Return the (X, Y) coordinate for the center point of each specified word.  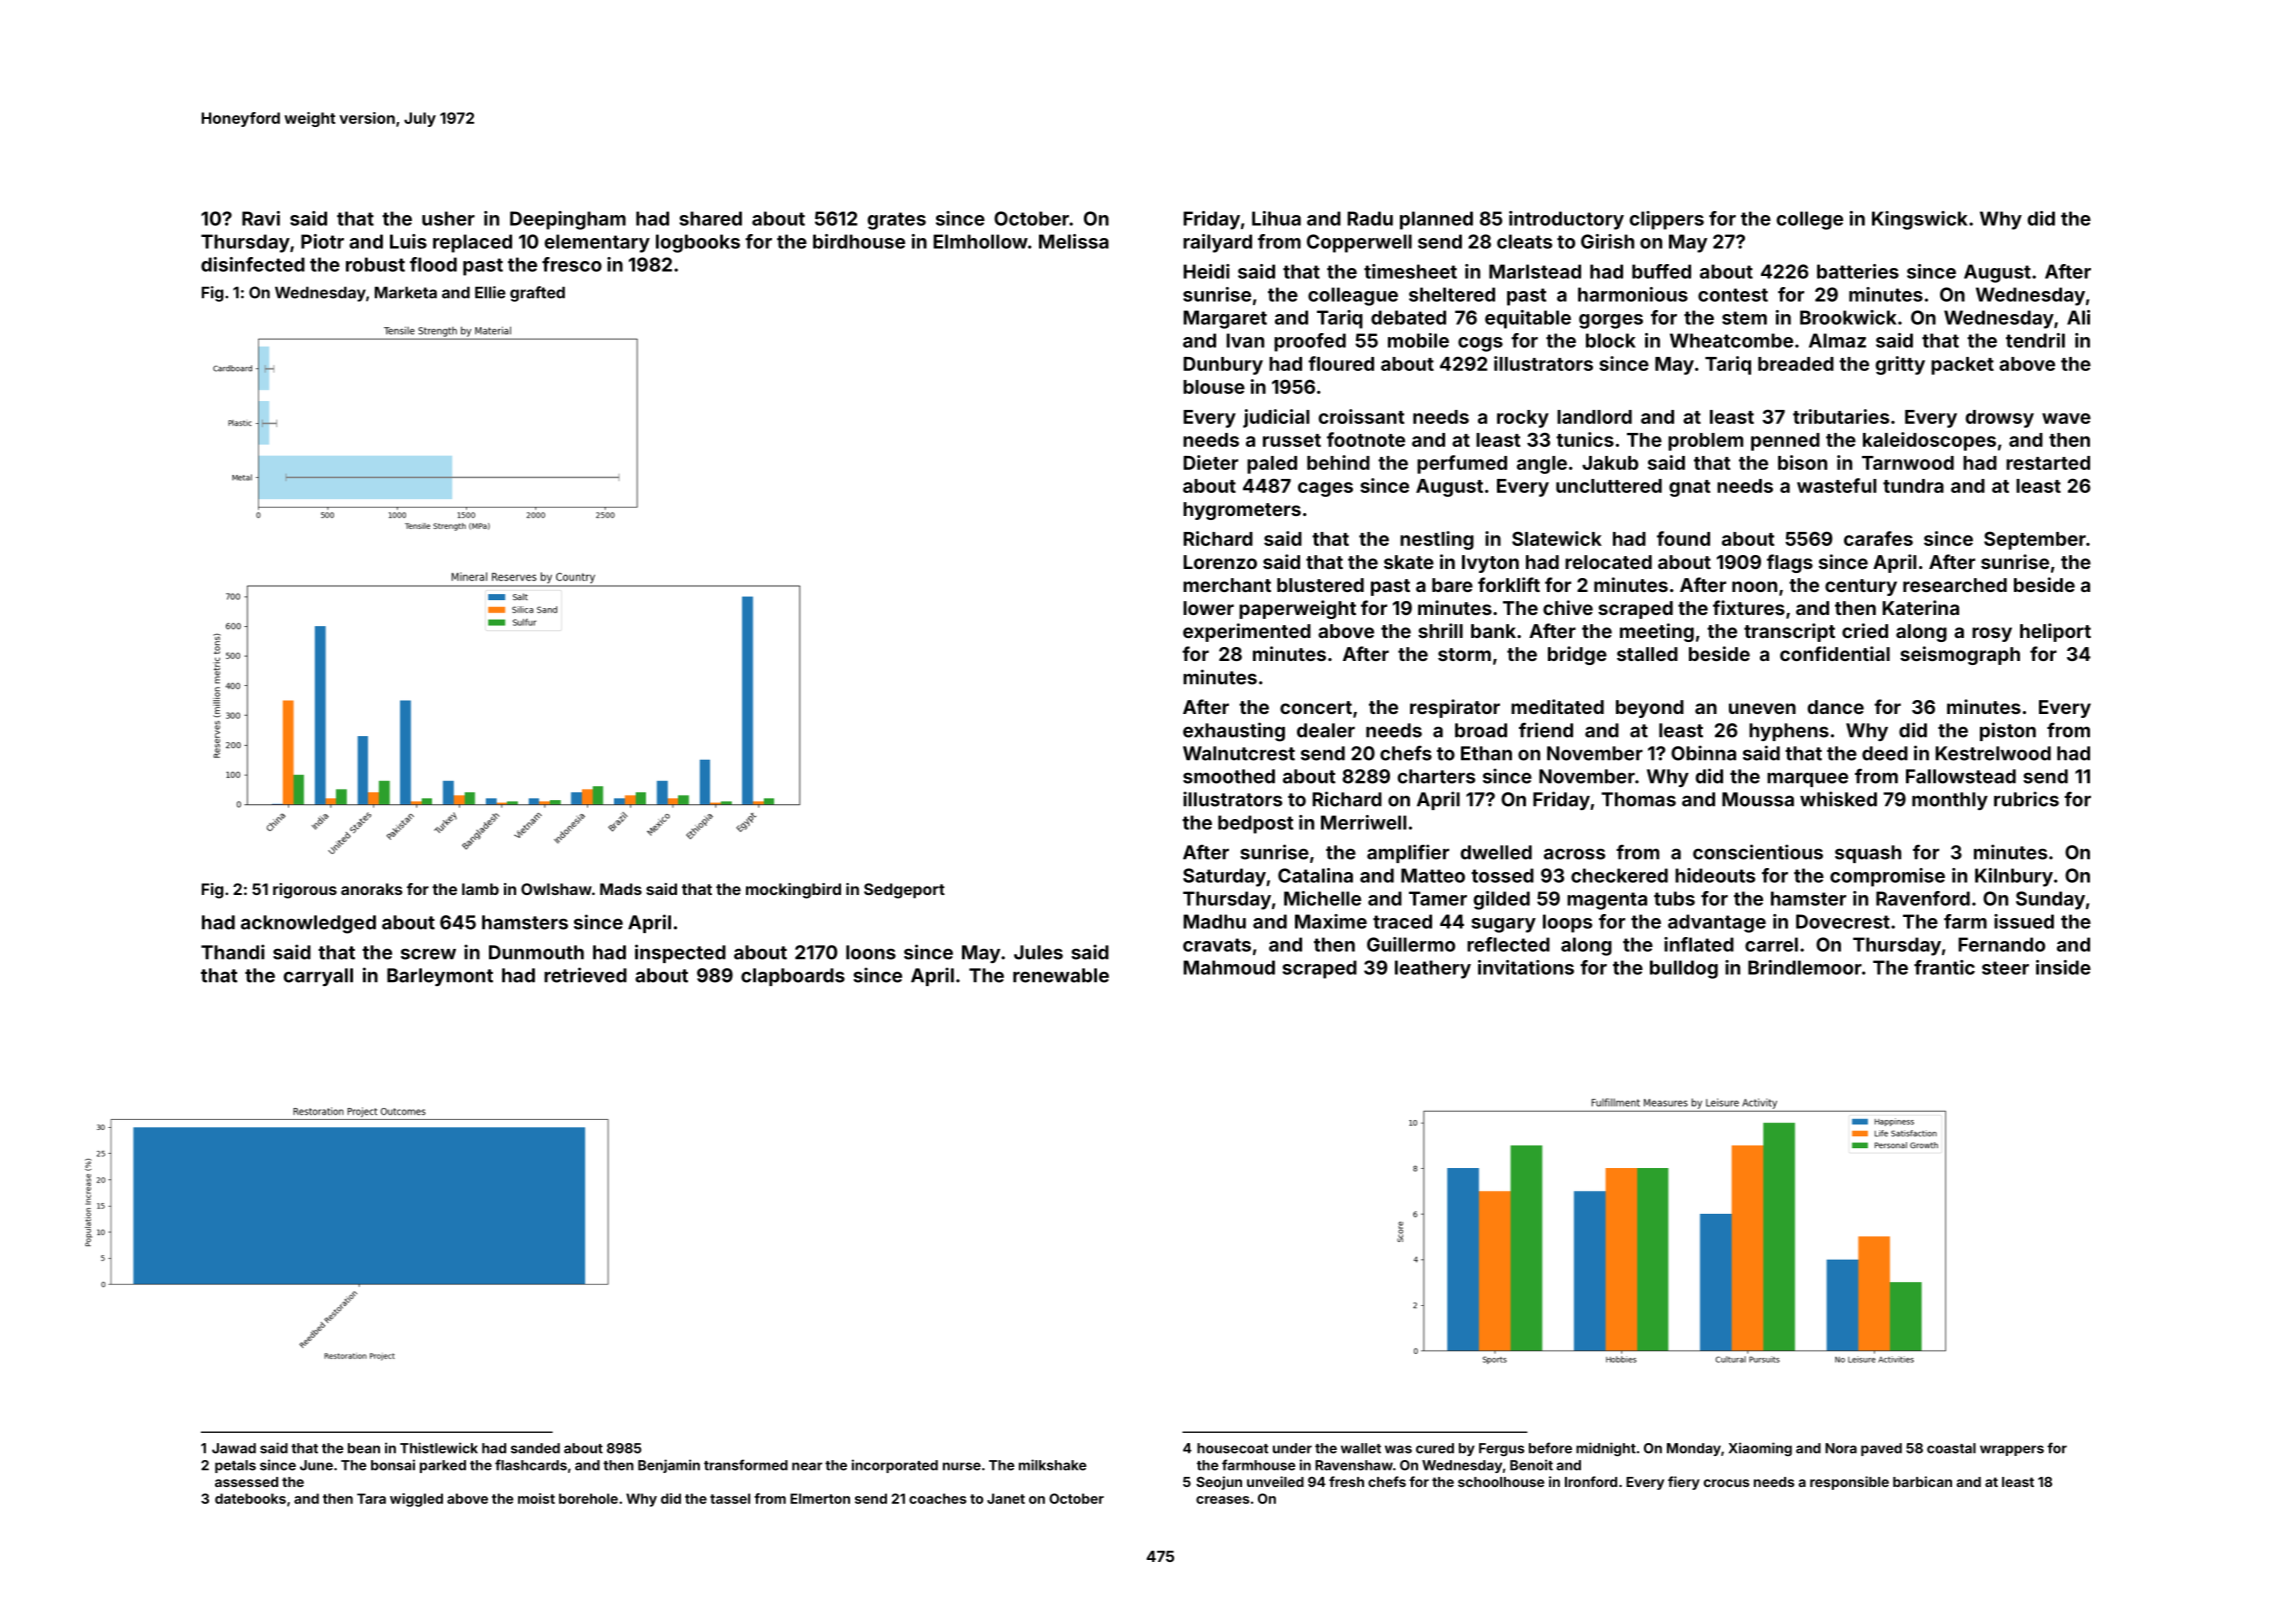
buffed (1661, 271)
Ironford (1591, 1481)
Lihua (1276, 218)
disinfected (253, 264)
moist (536, 1498)
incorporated (895, 1466)
